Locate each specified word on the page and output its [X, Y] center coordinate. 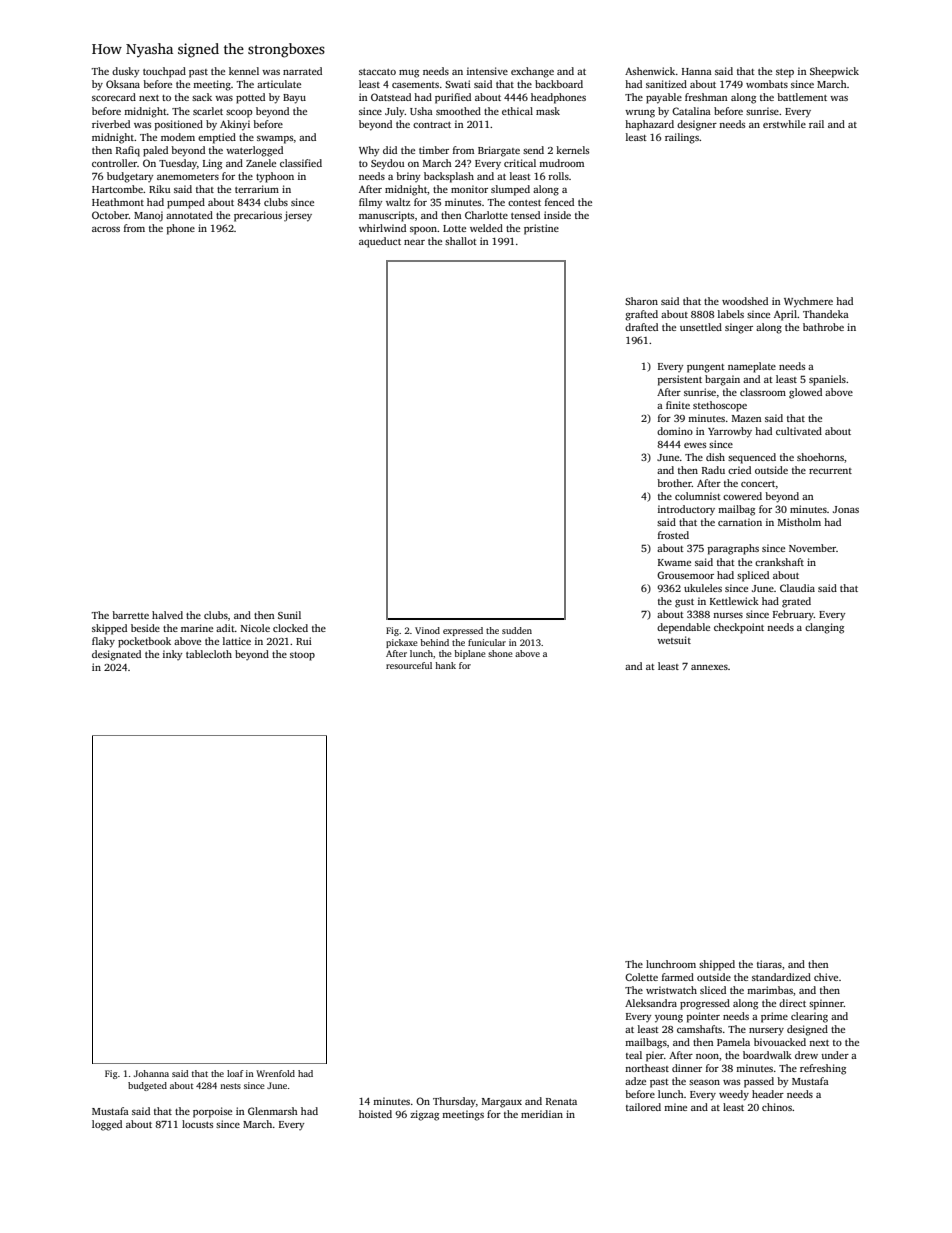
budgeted [147, 1086]
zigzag [424, 1115]
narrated [302, 71]
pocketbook [144, 642]
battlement [802, 97]
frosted [673, 535]
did [390, 150]
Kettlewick [734, 601]
